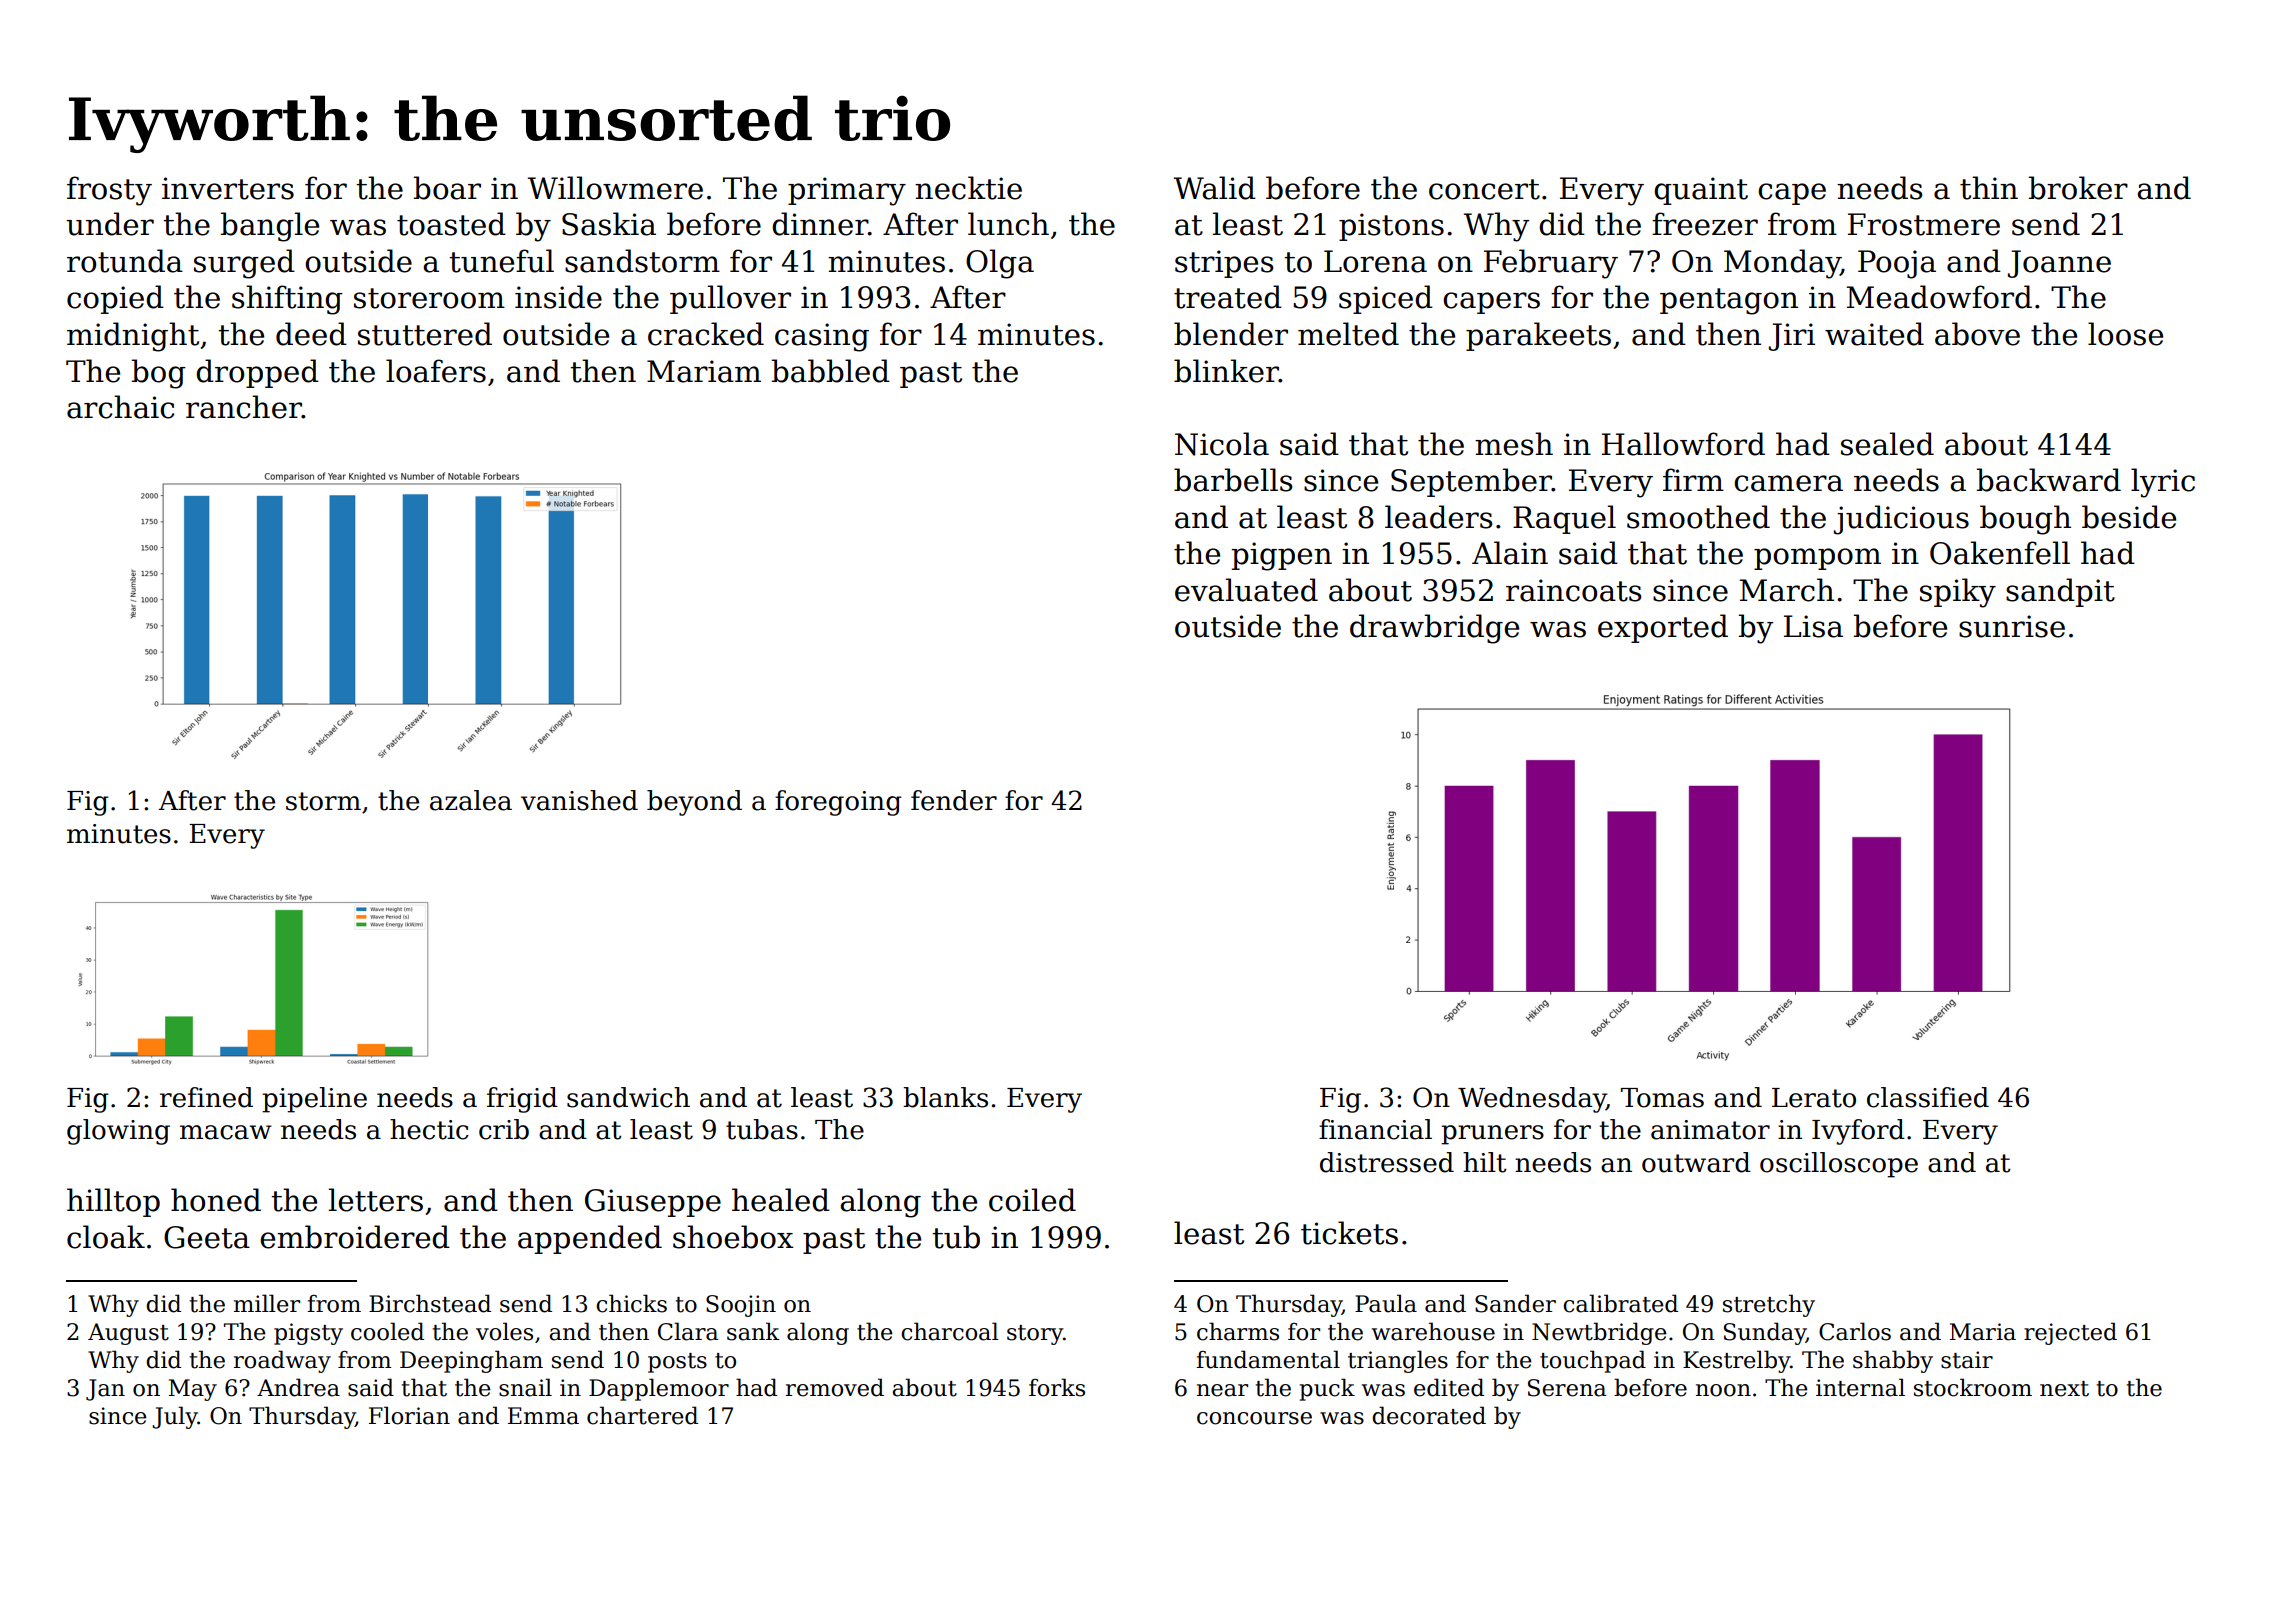 This image has height=1620, width=2292. I want to click on refined, so click(206, 1097).
